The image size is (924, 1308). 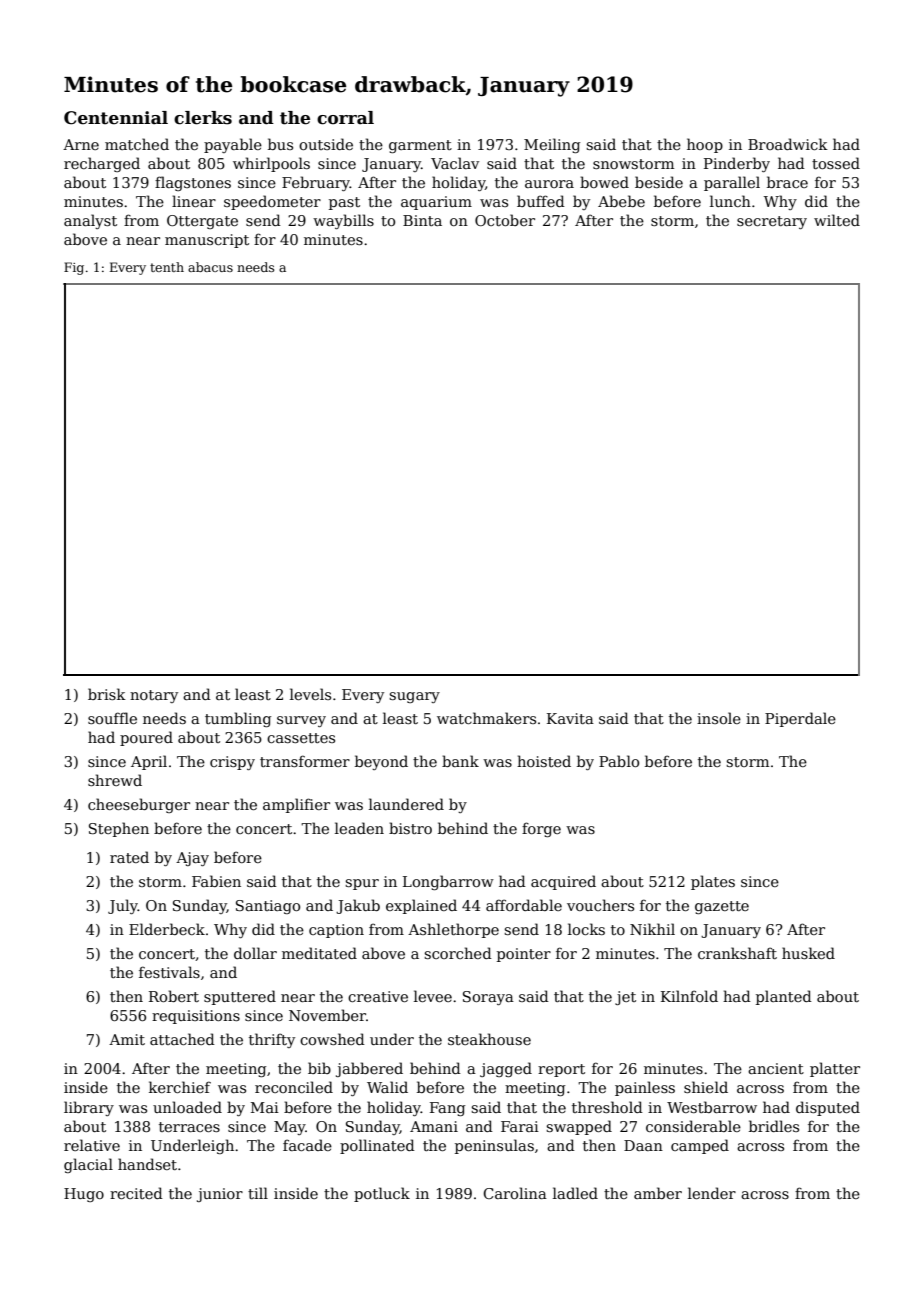 I want to click on clerks, so click(x=203, y=118).
